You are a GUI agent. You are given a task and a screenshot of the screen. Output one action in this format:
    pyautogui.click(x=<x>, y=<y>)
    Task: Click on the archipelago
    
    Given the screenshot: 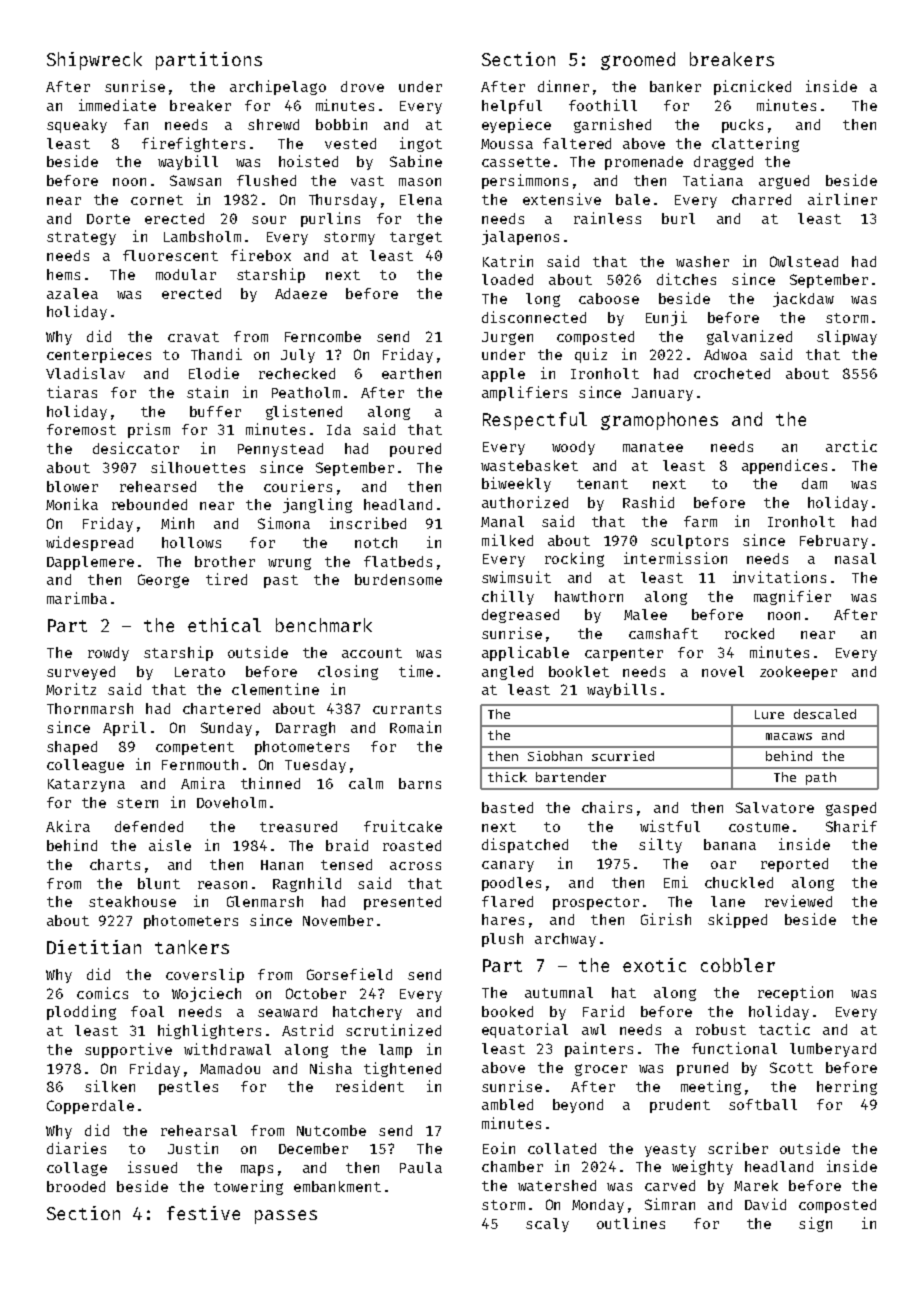 What is the action you would take?
    pyautogui.click(x=278, y=87)
